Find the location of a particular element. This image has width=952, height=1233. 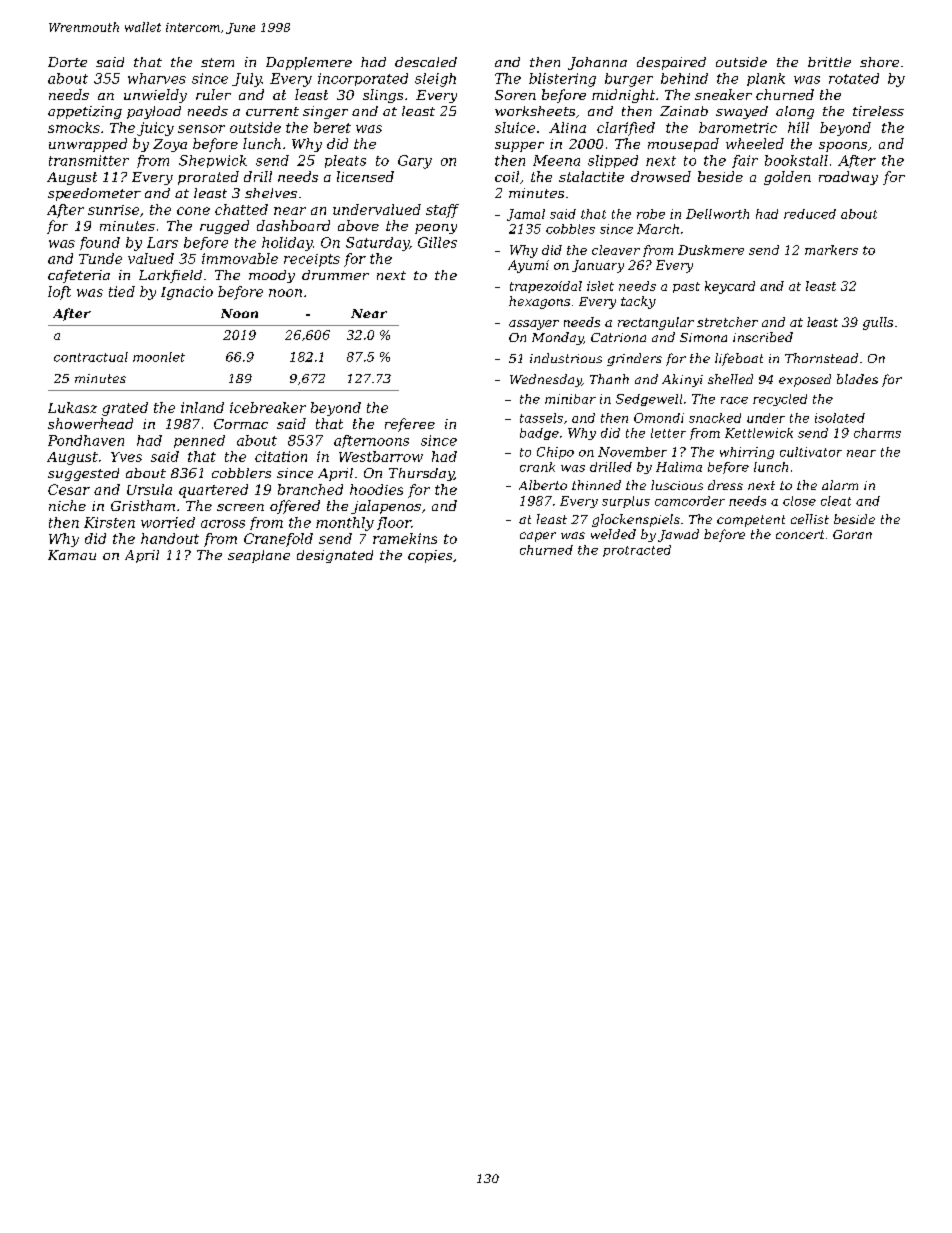

suggested is located at coordinates (83, 474).
